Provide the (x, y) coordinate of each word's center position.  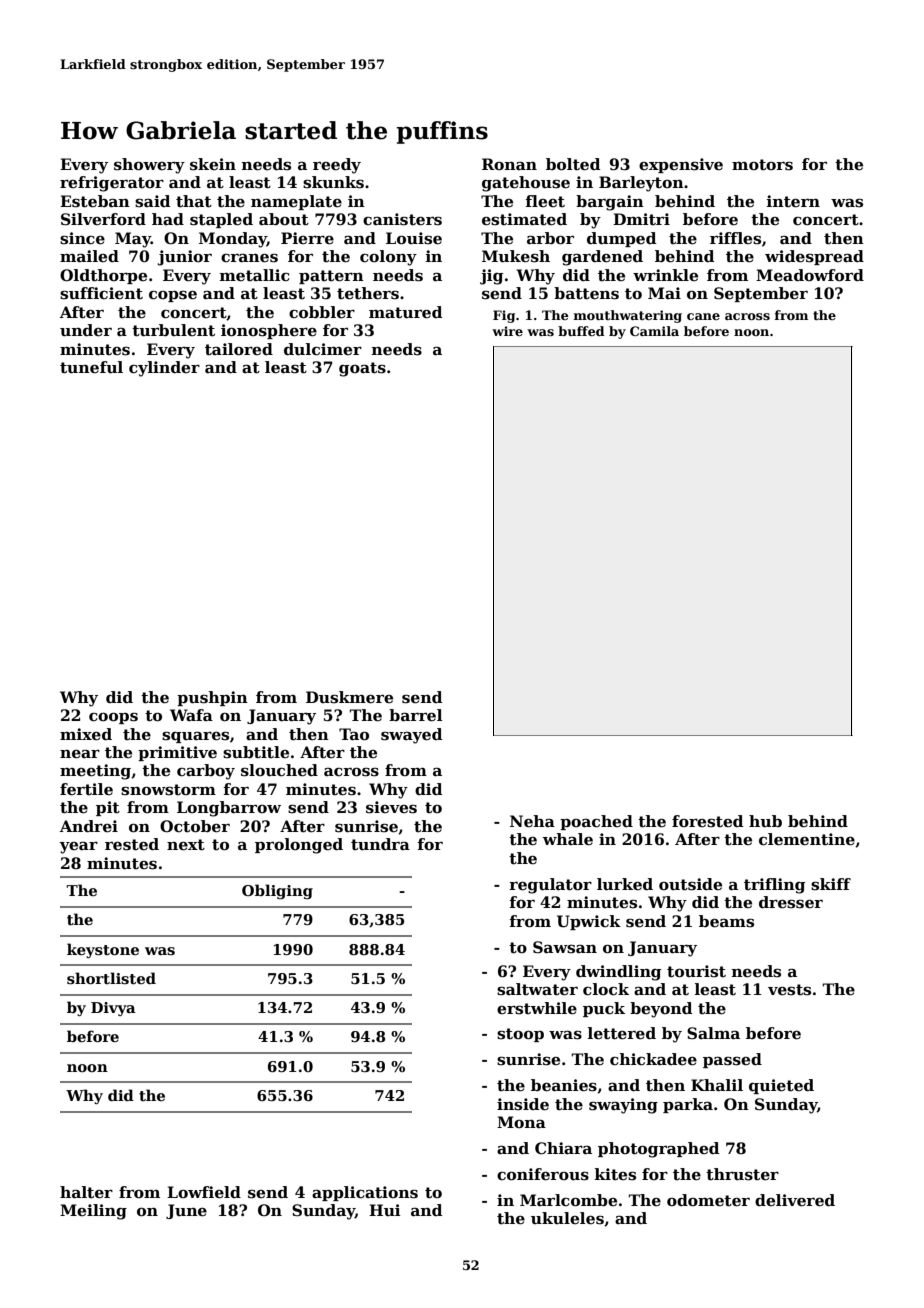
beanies (564, 1085)
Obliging (277, 891)
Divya (113, 1009)
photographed (658, 1150)
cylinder (164, 369)
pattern (331, 277)
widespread (814, 257)
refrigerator (112, 184)
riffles (735, 238)
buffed (581, 331)
